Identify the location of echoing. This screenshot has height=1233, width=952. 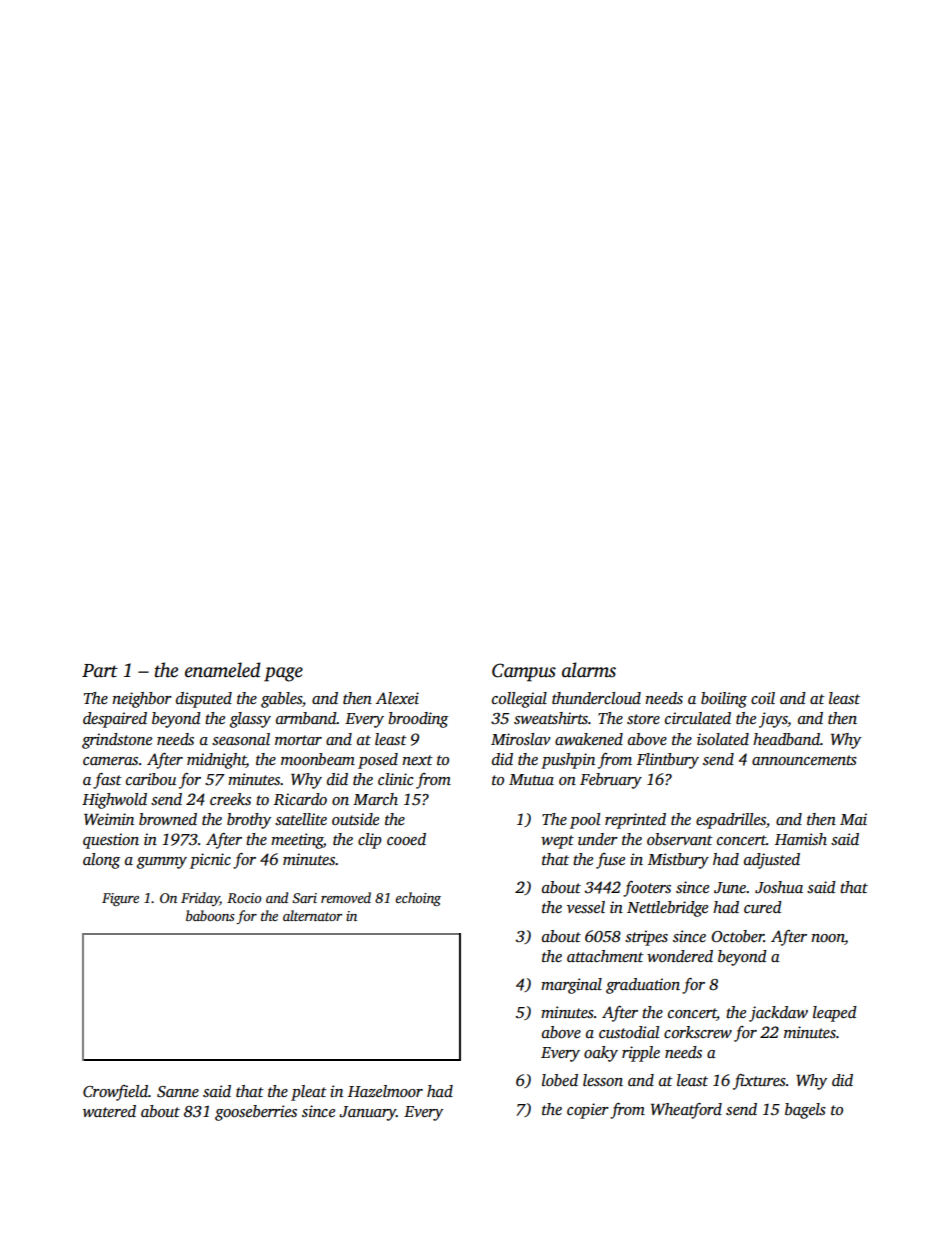
(418, 899).
